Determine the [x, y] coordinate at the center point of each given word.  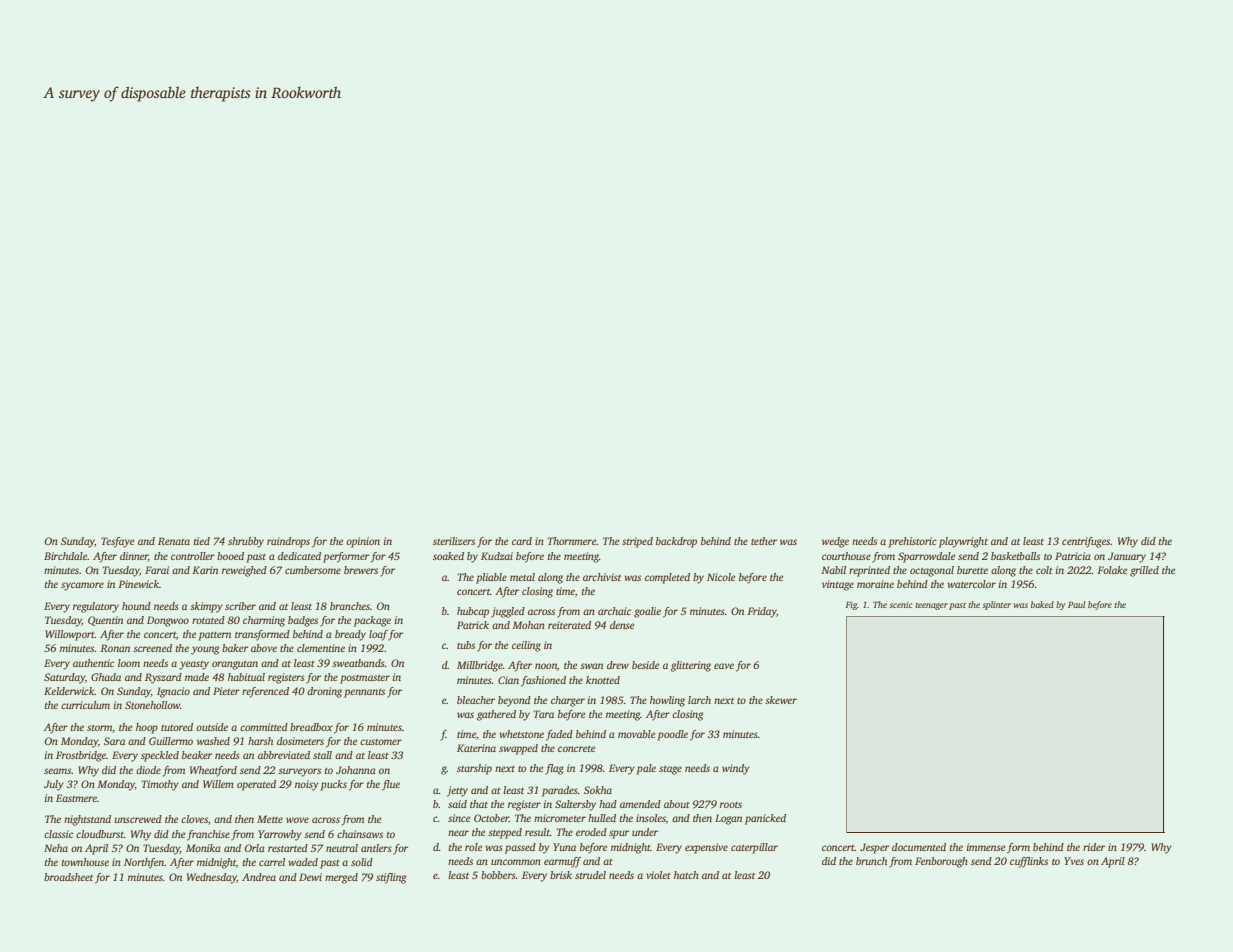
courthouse [846, 556]
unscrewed [138, 819]
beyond [514, 701]
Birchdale [65, 556]
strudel [590, 875]
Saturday [64, 678]
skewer [781, 700]
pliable [491, 578]
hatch [686, 875]
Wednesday [212, 878]
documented [919, 847]
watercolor [971, 584]
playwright [963, 542]
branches [350, 606]
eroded [591, 832]
